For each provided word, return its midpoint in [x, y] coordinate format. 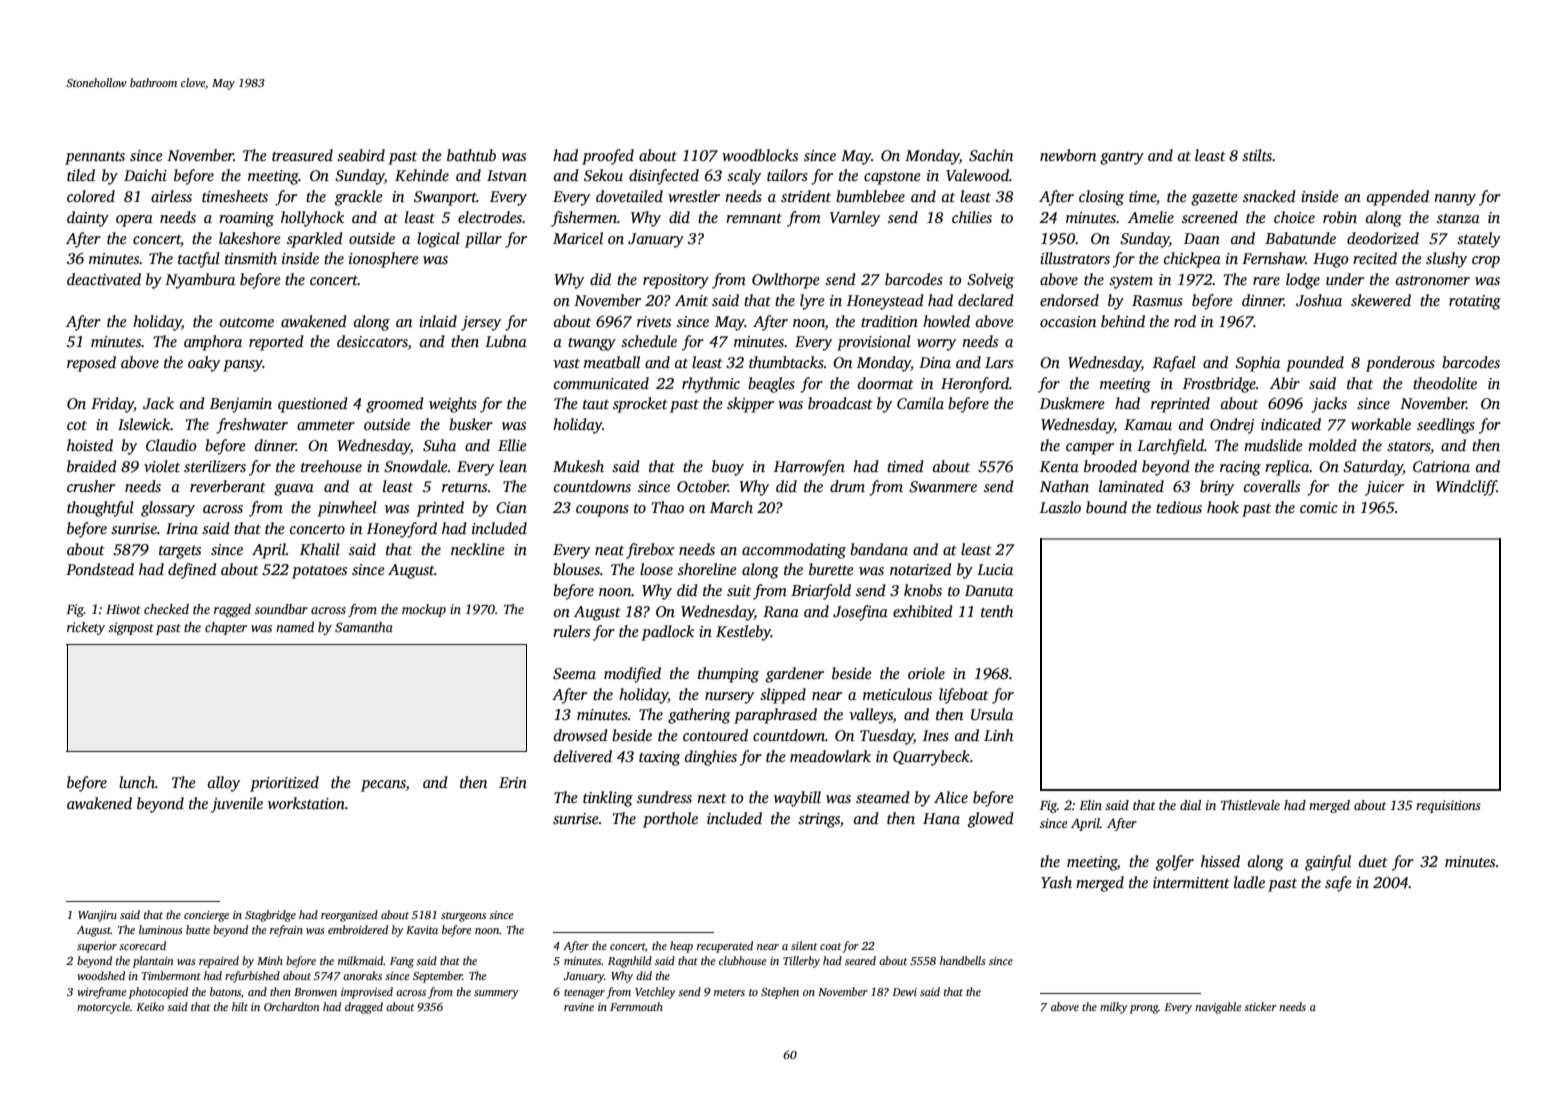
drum [847, 486]
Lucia [995, 569]
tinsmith [251, 258]
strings [819, 820]
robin [1340, 217]
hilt [240, 1006]
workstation [306, 803]
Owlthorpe [786, 281]
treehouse [331, 466]
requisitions [1448, 806]
